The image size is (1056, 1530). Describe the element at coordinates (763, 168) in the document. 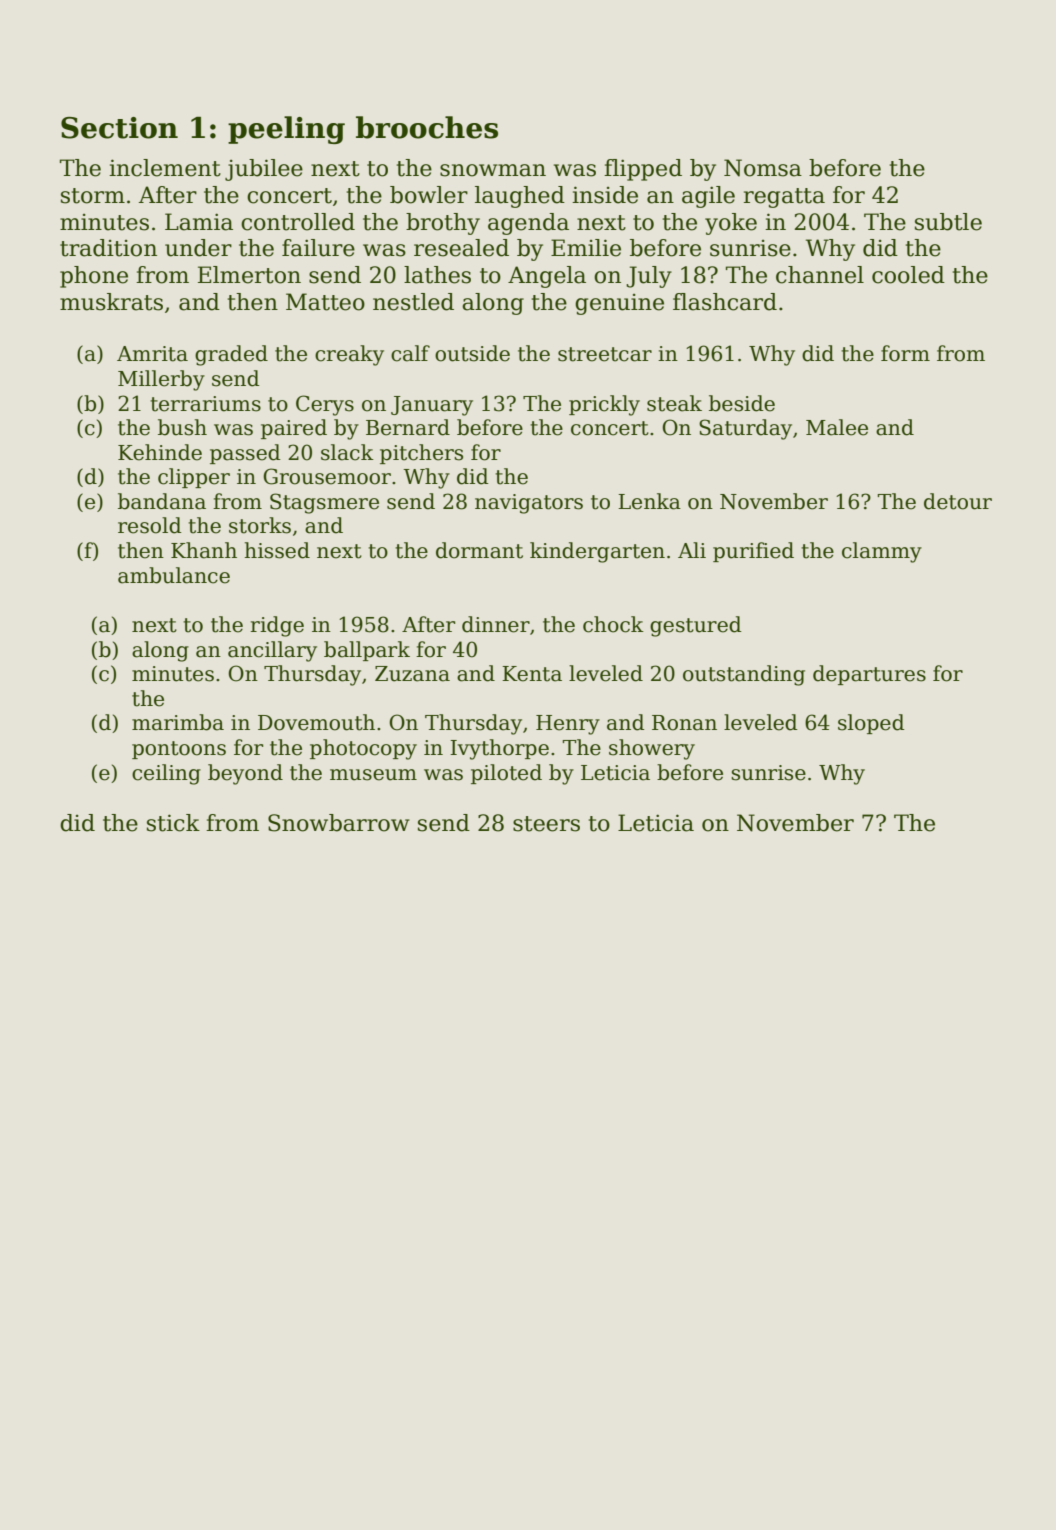

I see `Nomsa` at that location.
